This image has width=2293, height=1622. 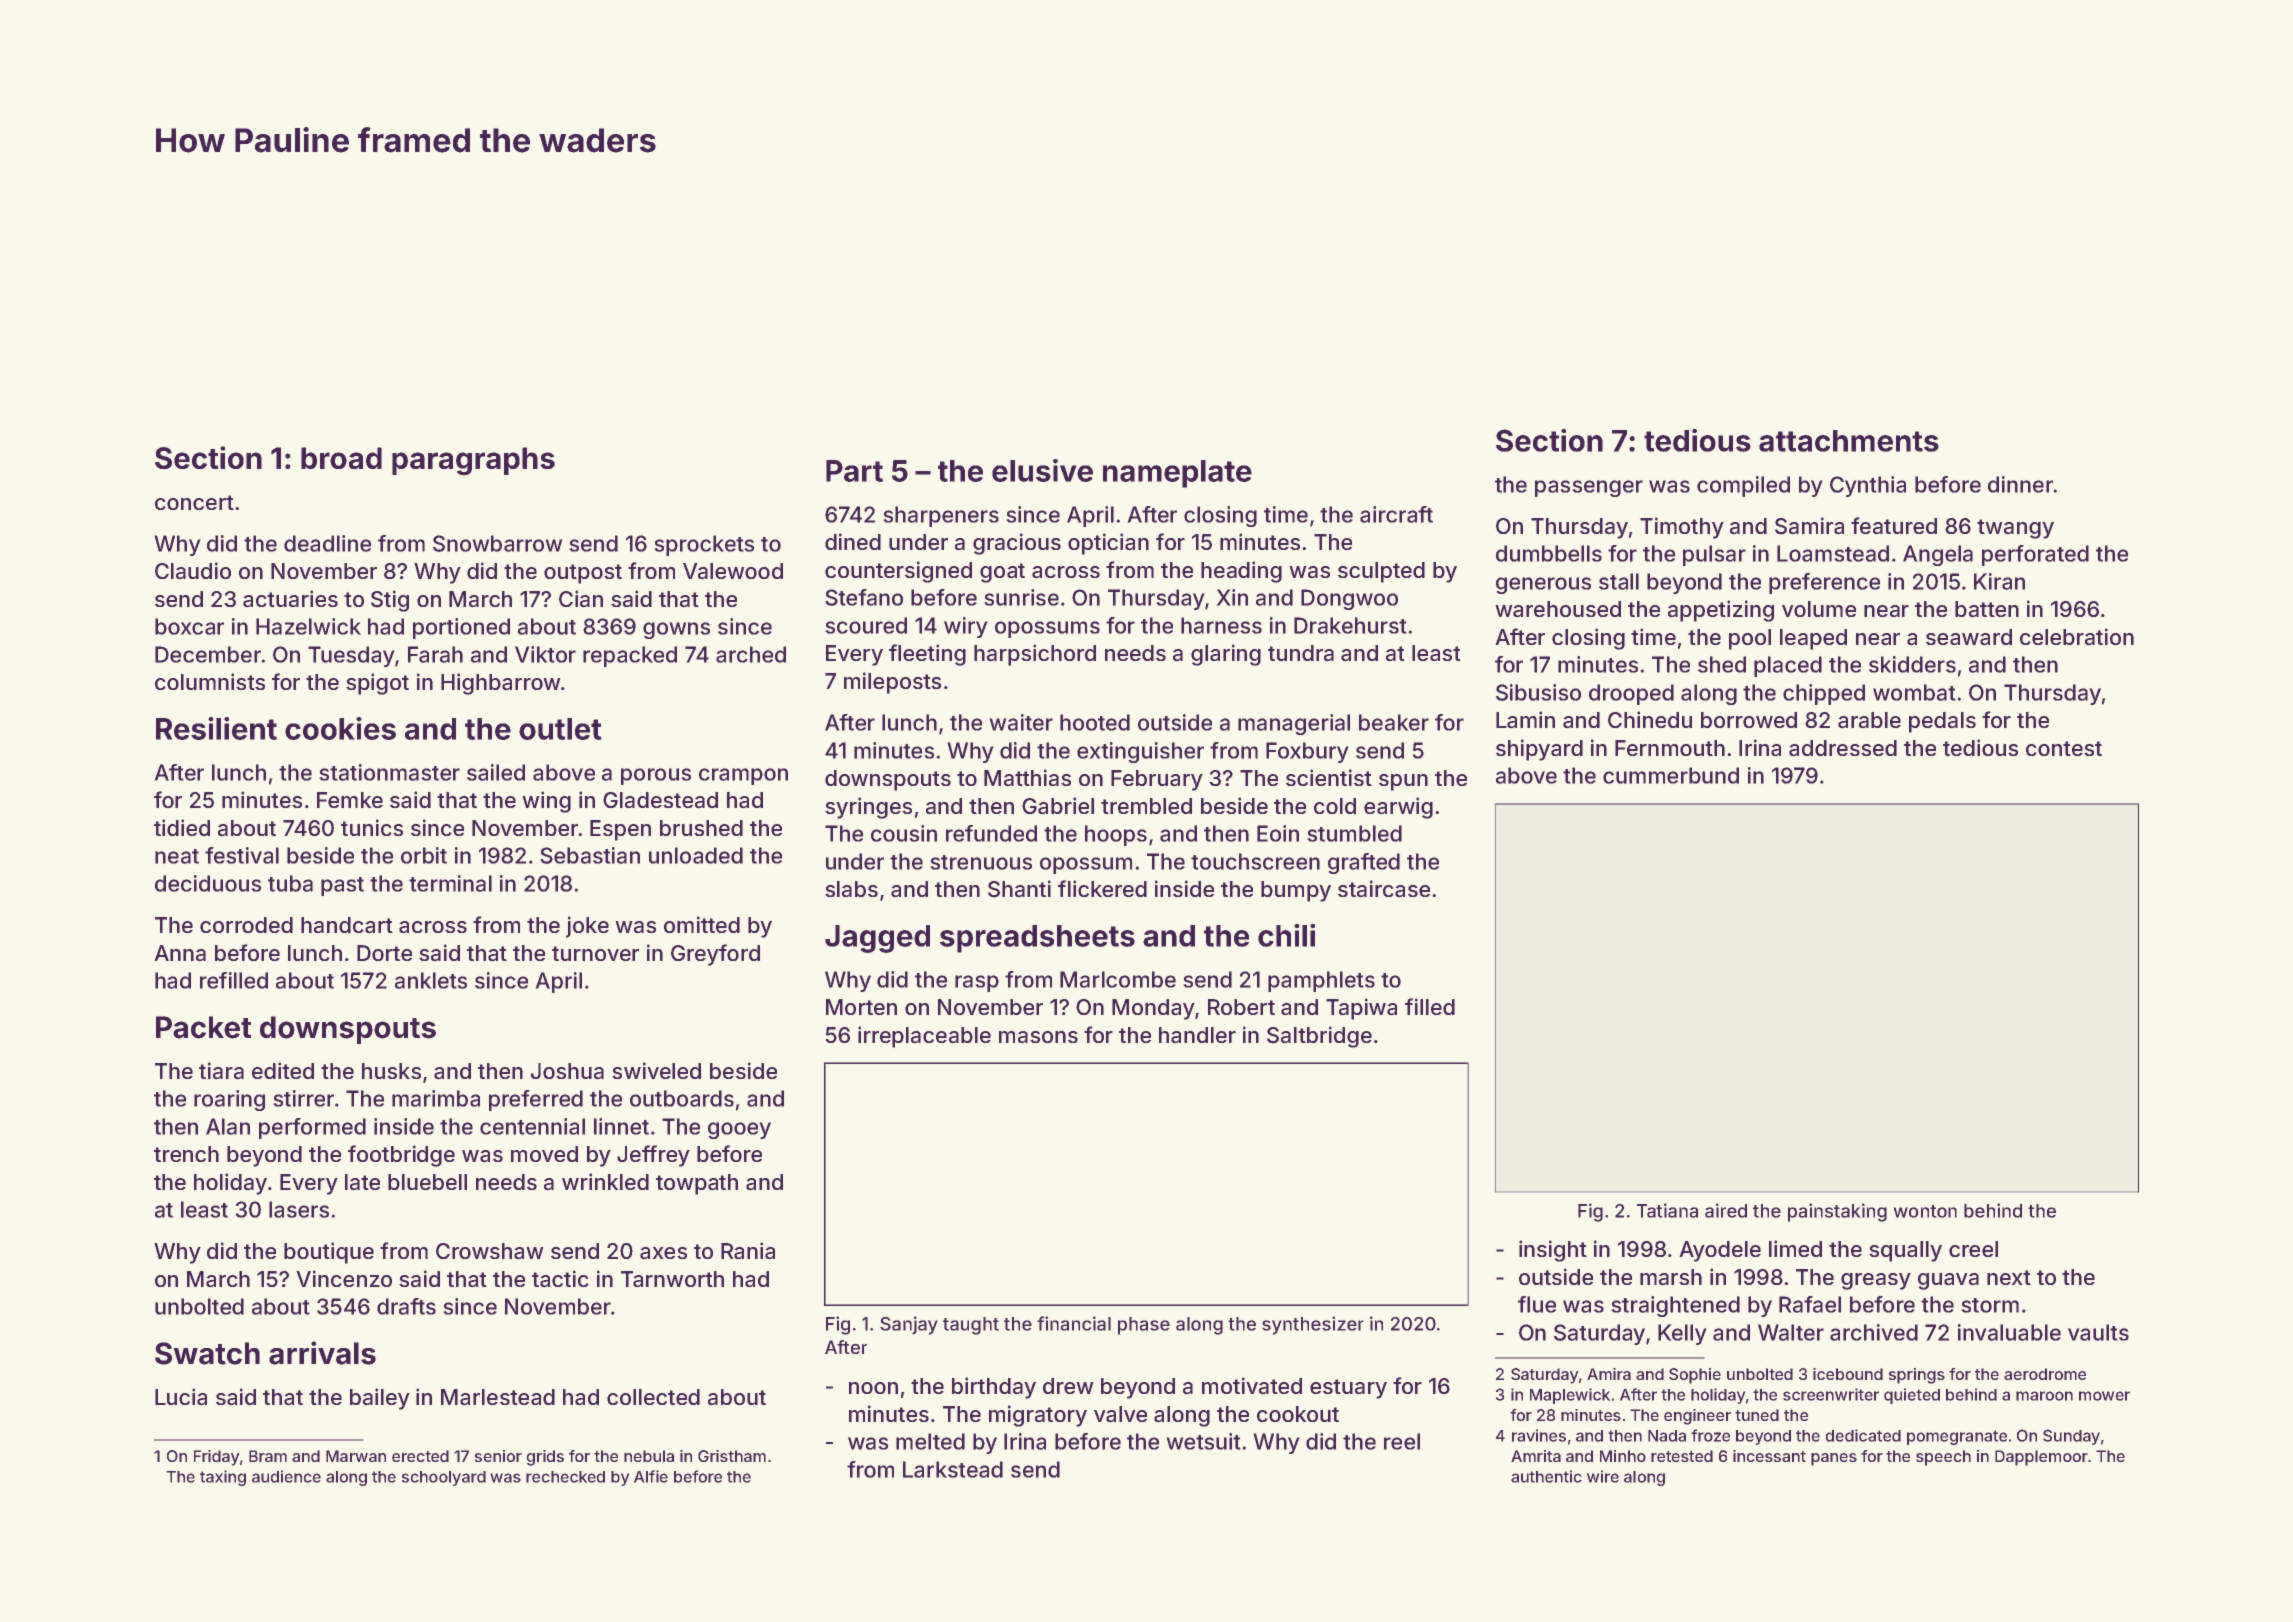 I want to click on tiara, so click(x=221, y=1070).
